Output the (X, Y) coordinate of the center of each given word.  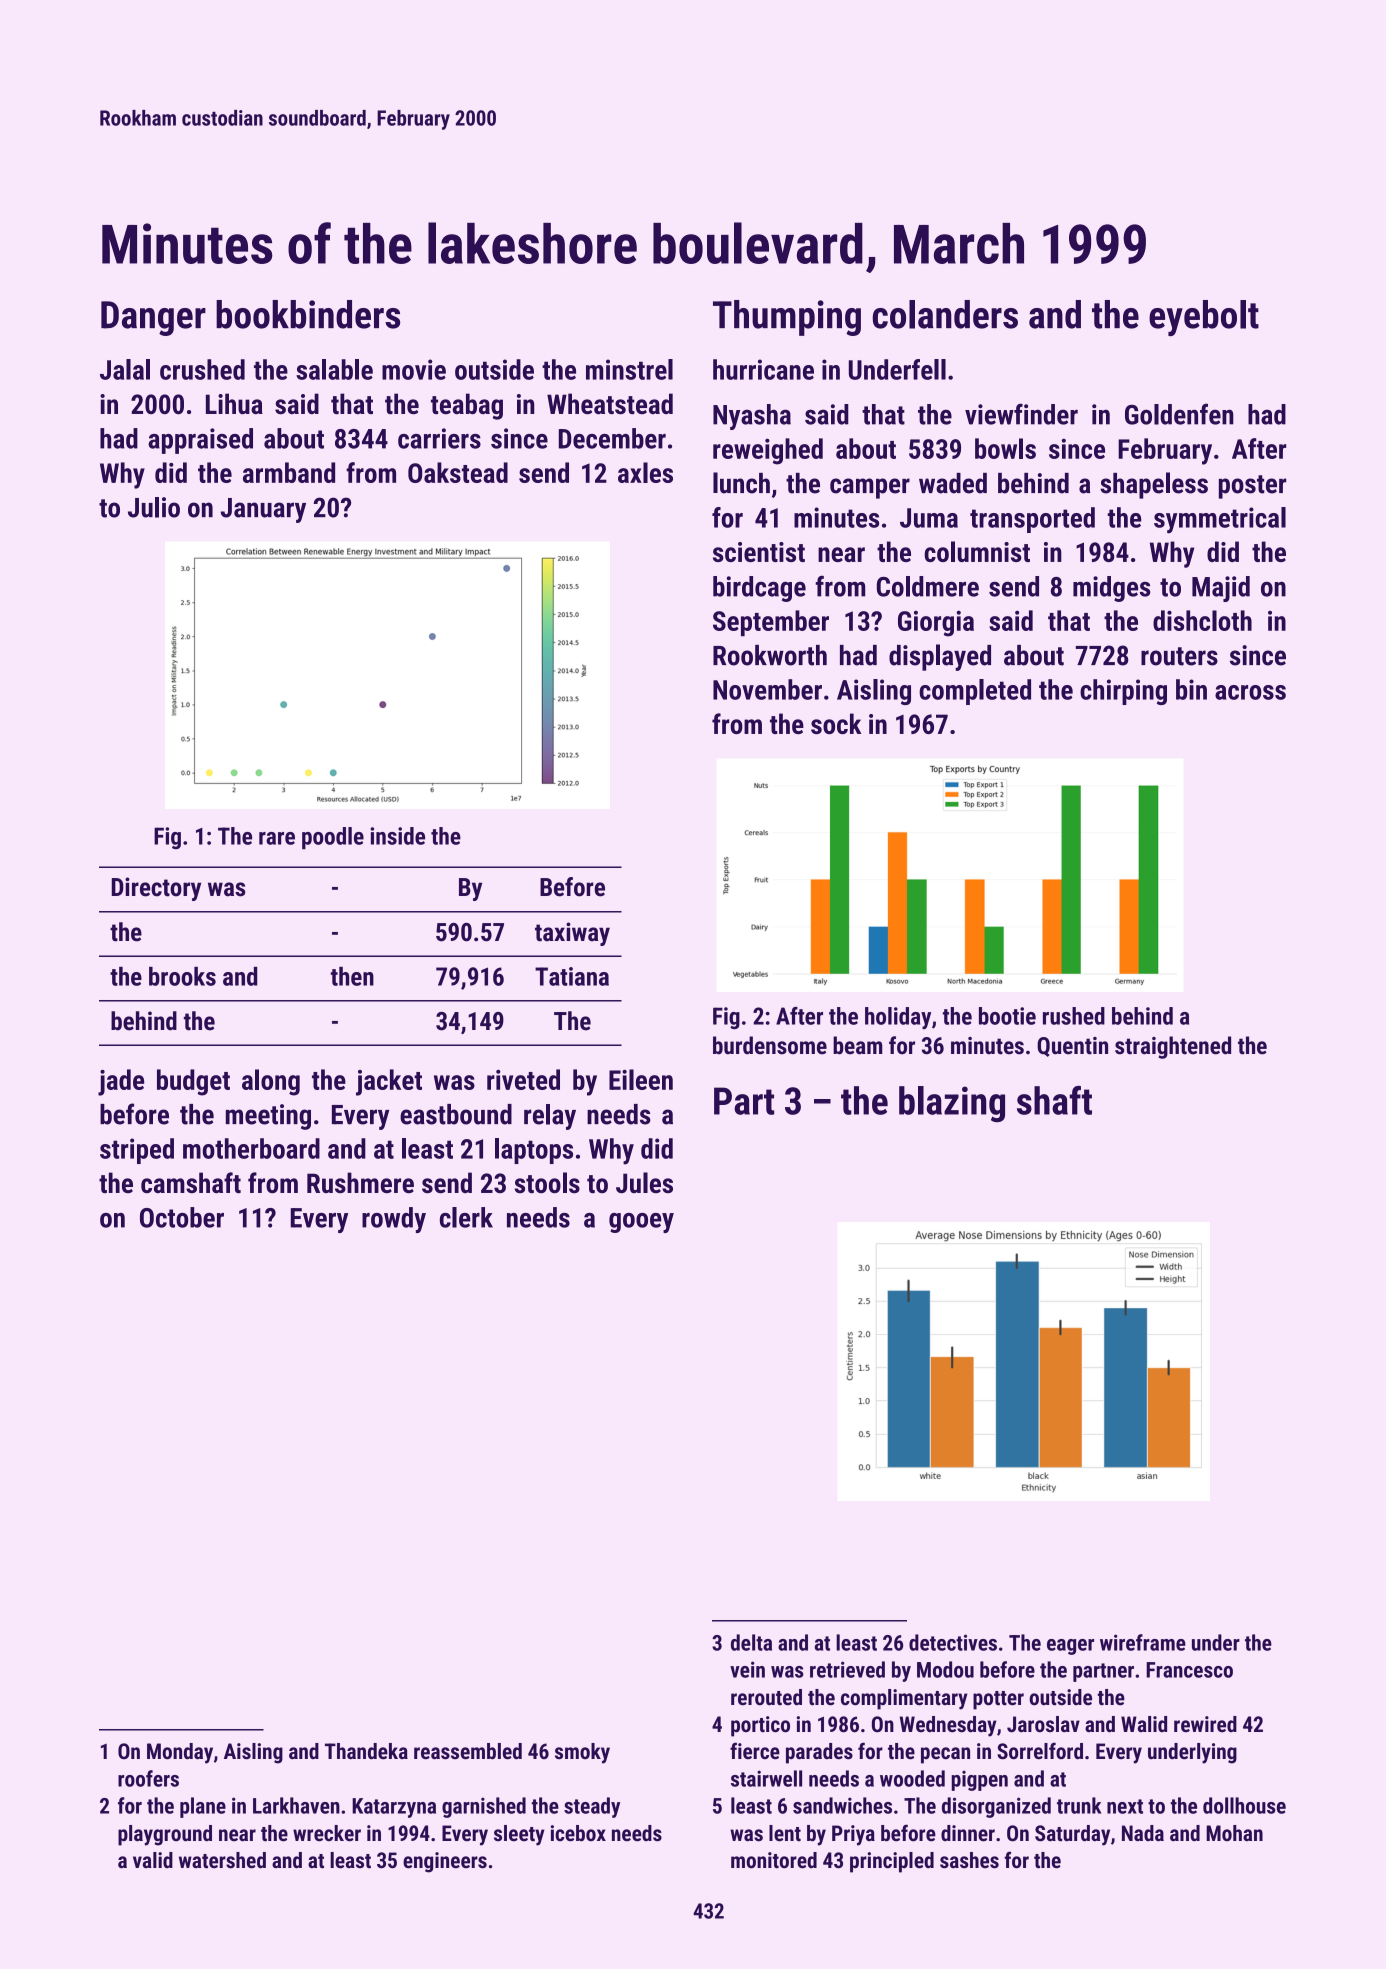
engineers (445, 1862)
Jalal (125, 369)
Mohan (1234, 1833)
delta (751, 1642)
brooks (182, 976)
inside (397, 836)
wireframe (1143, 1642)
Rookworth (770, 655)
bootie (1007, 1016)
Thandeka (366, 1751)
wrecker (327, 1833)
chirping (1123, 692)
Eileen (641, 1079)
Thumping (787, 318)
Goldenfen (1179, 414)
